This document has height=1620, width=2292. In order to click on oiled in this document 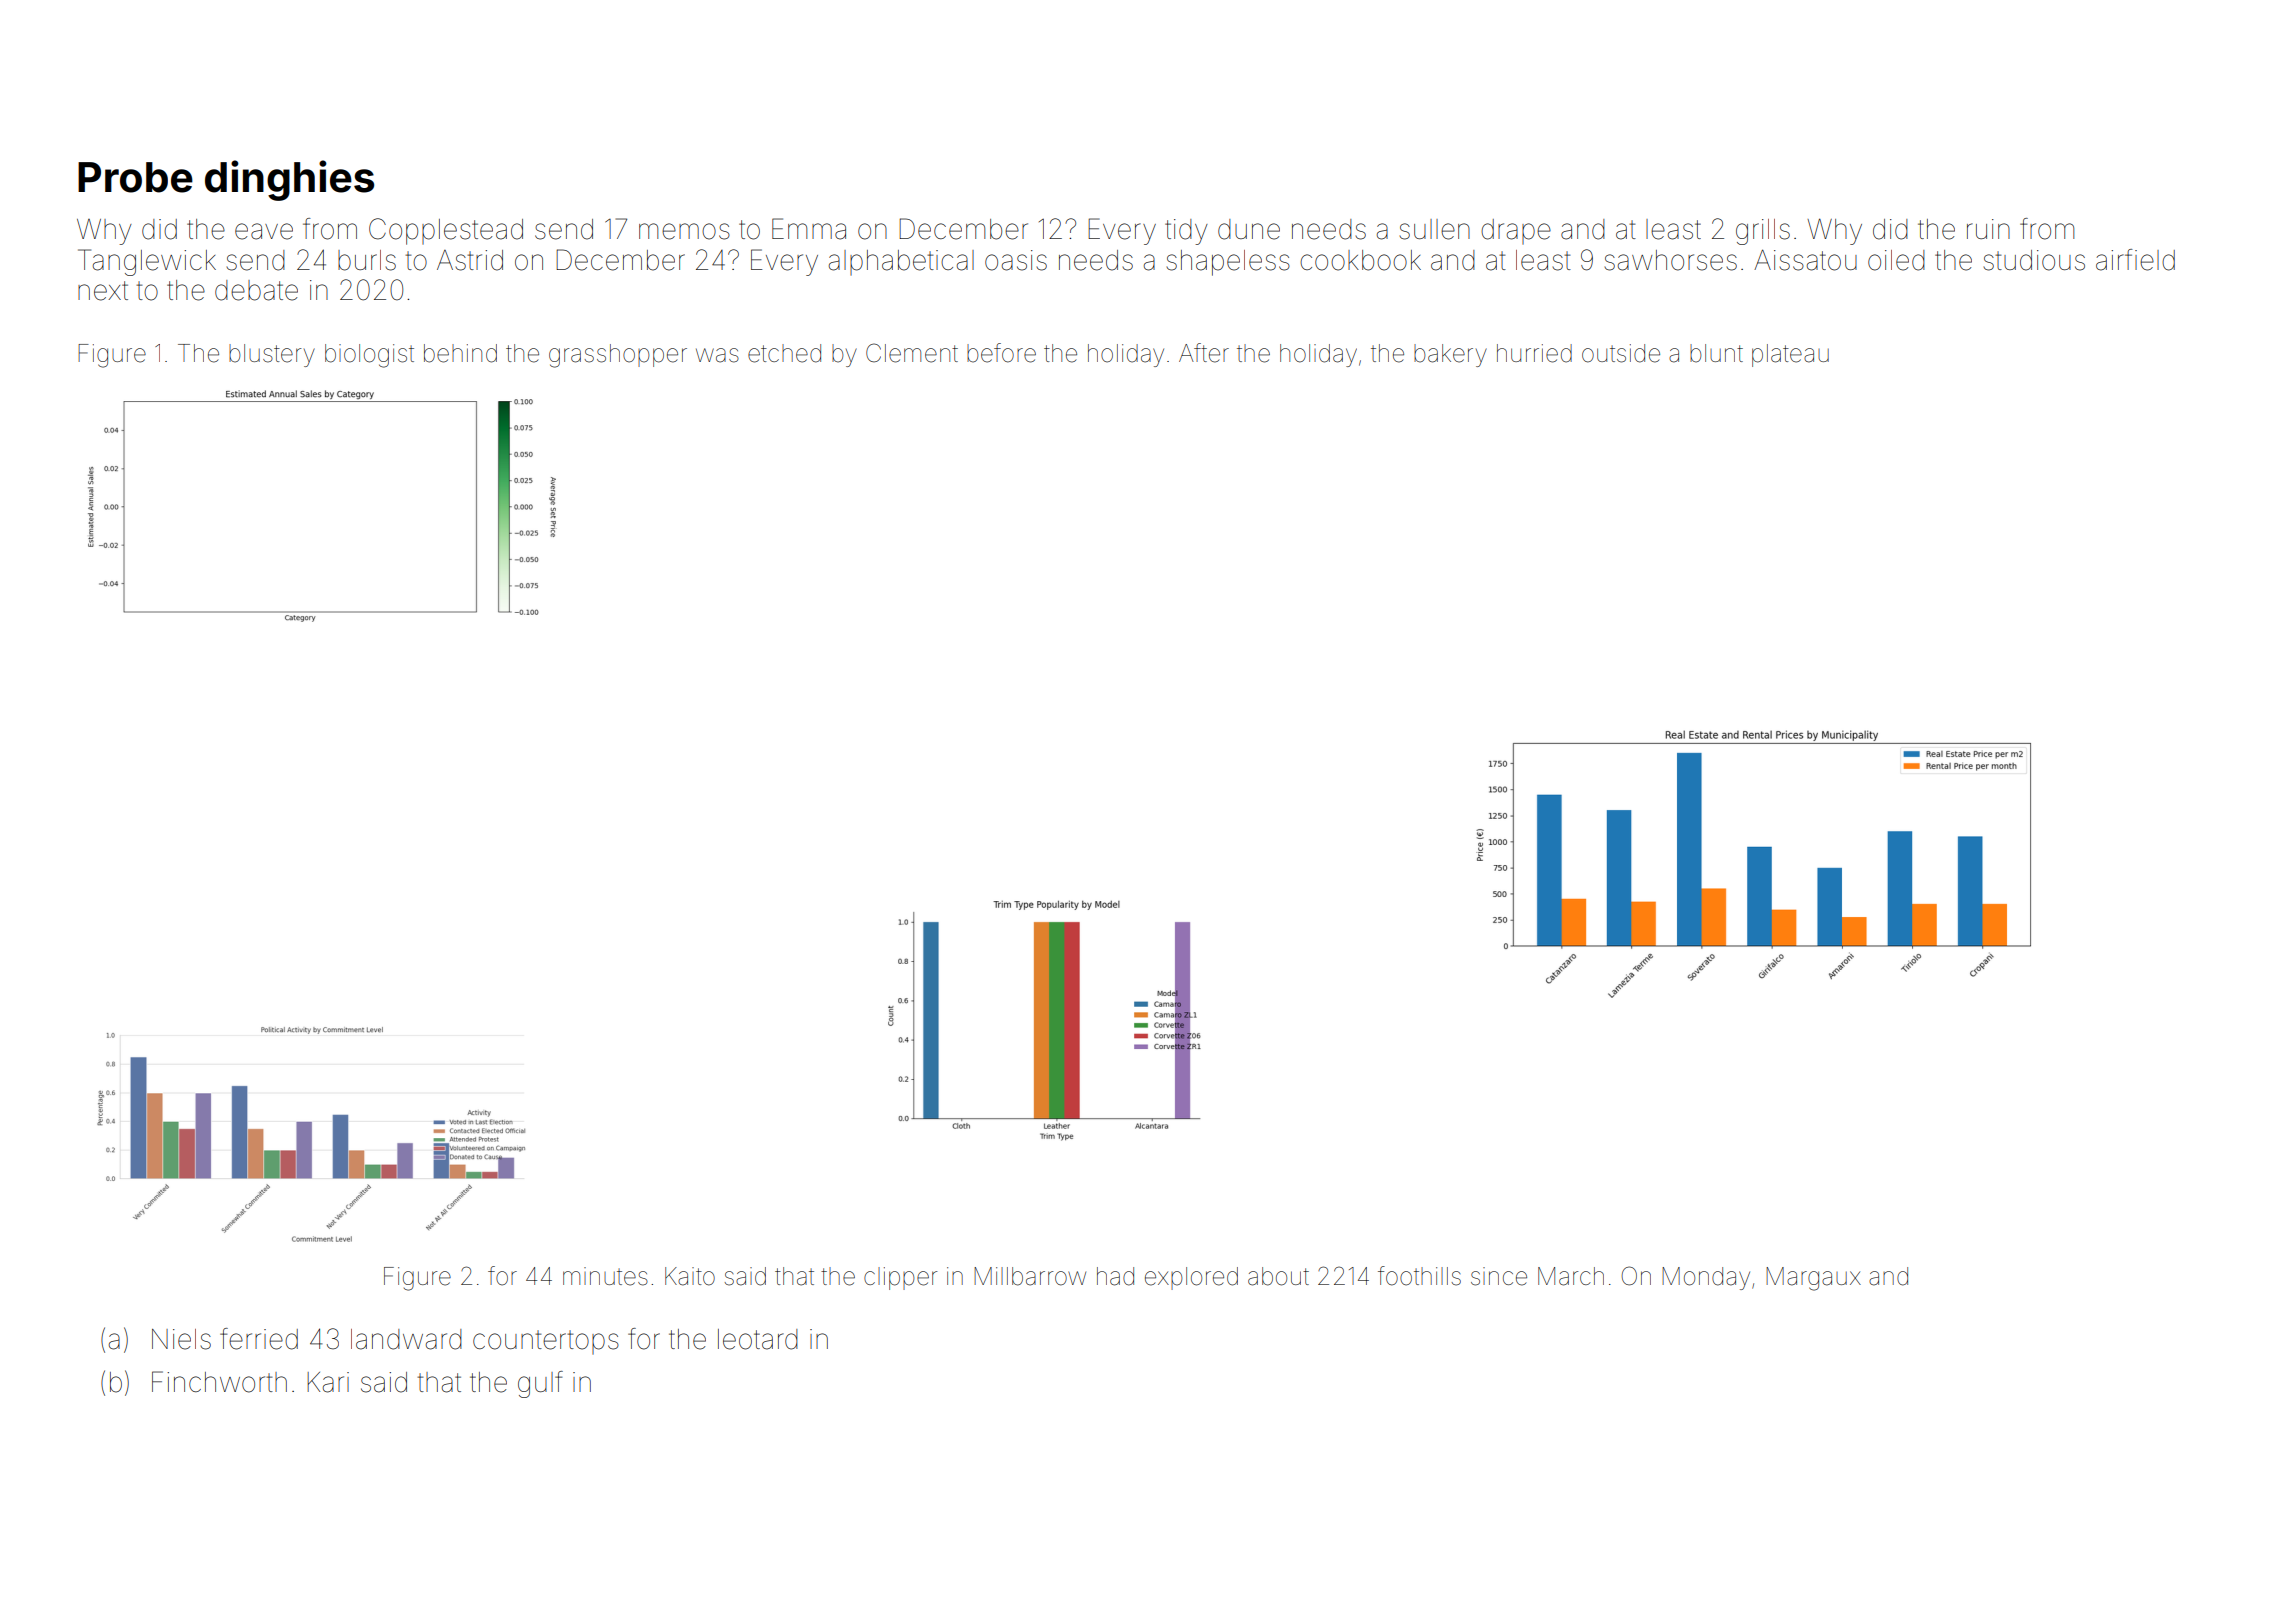, I will do `click(1896, 260)`.
